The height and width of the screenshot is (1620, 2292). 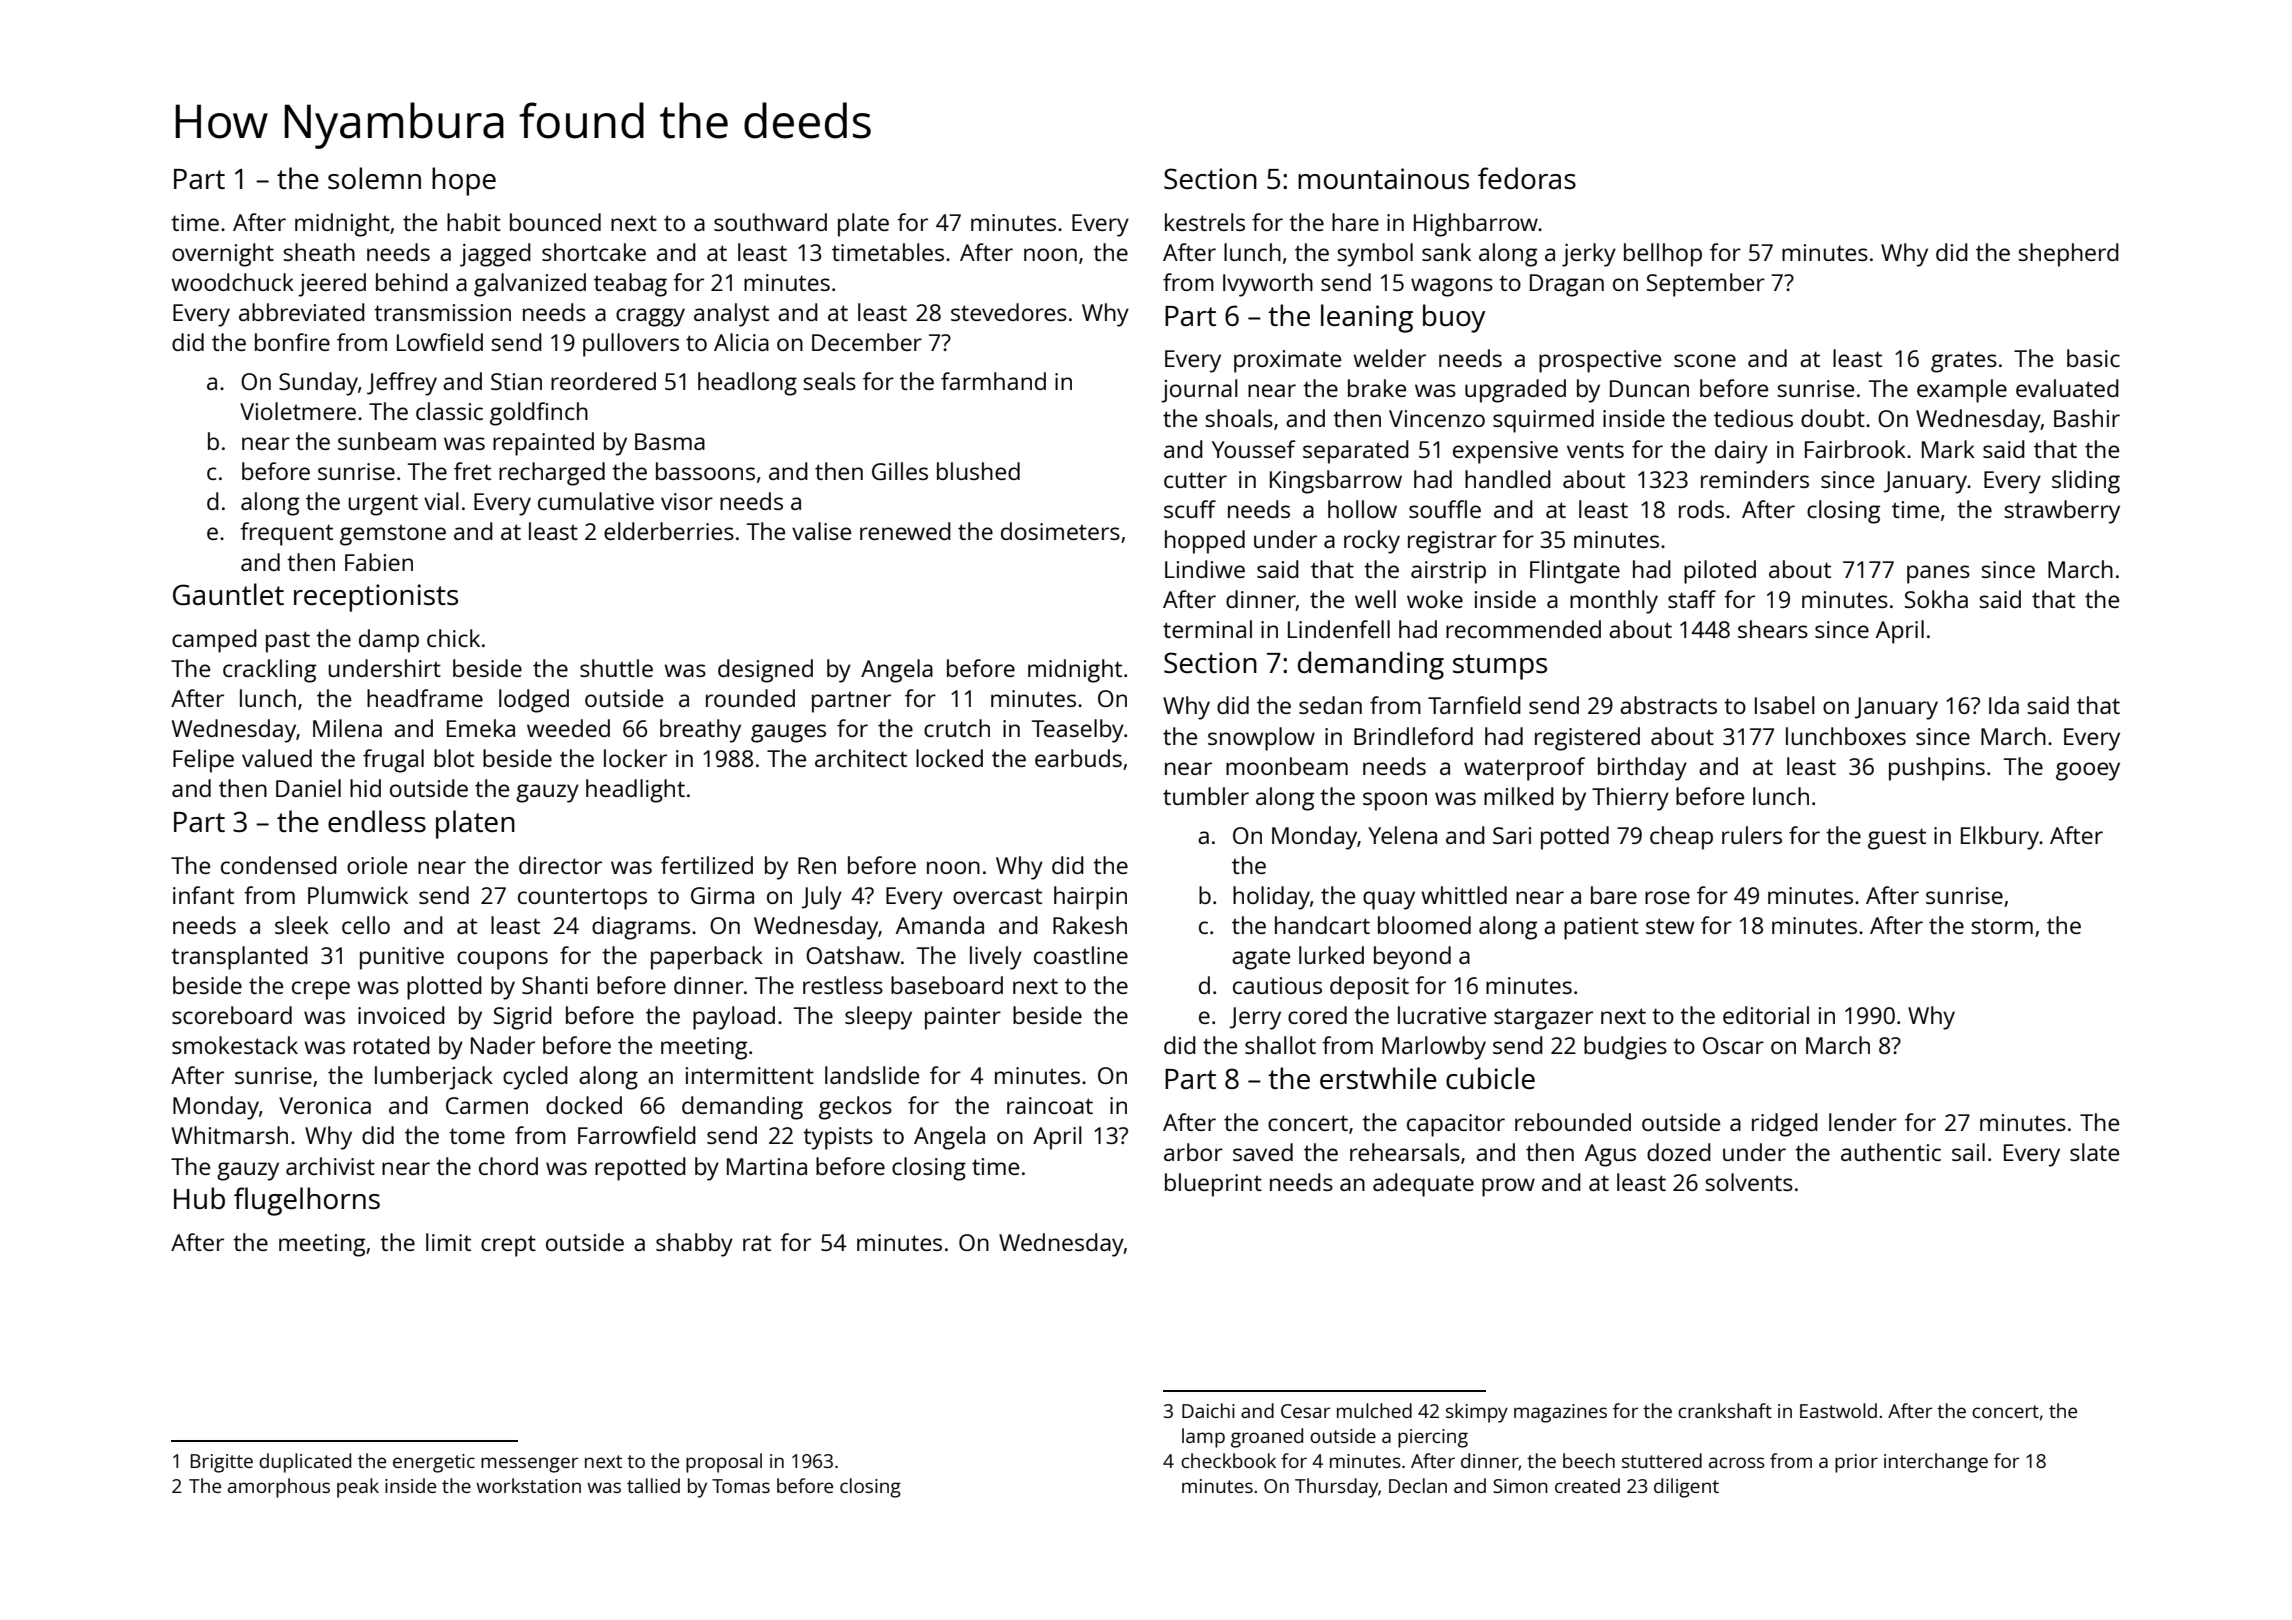 I want to click on crept, so click(x=508, y=1246).
